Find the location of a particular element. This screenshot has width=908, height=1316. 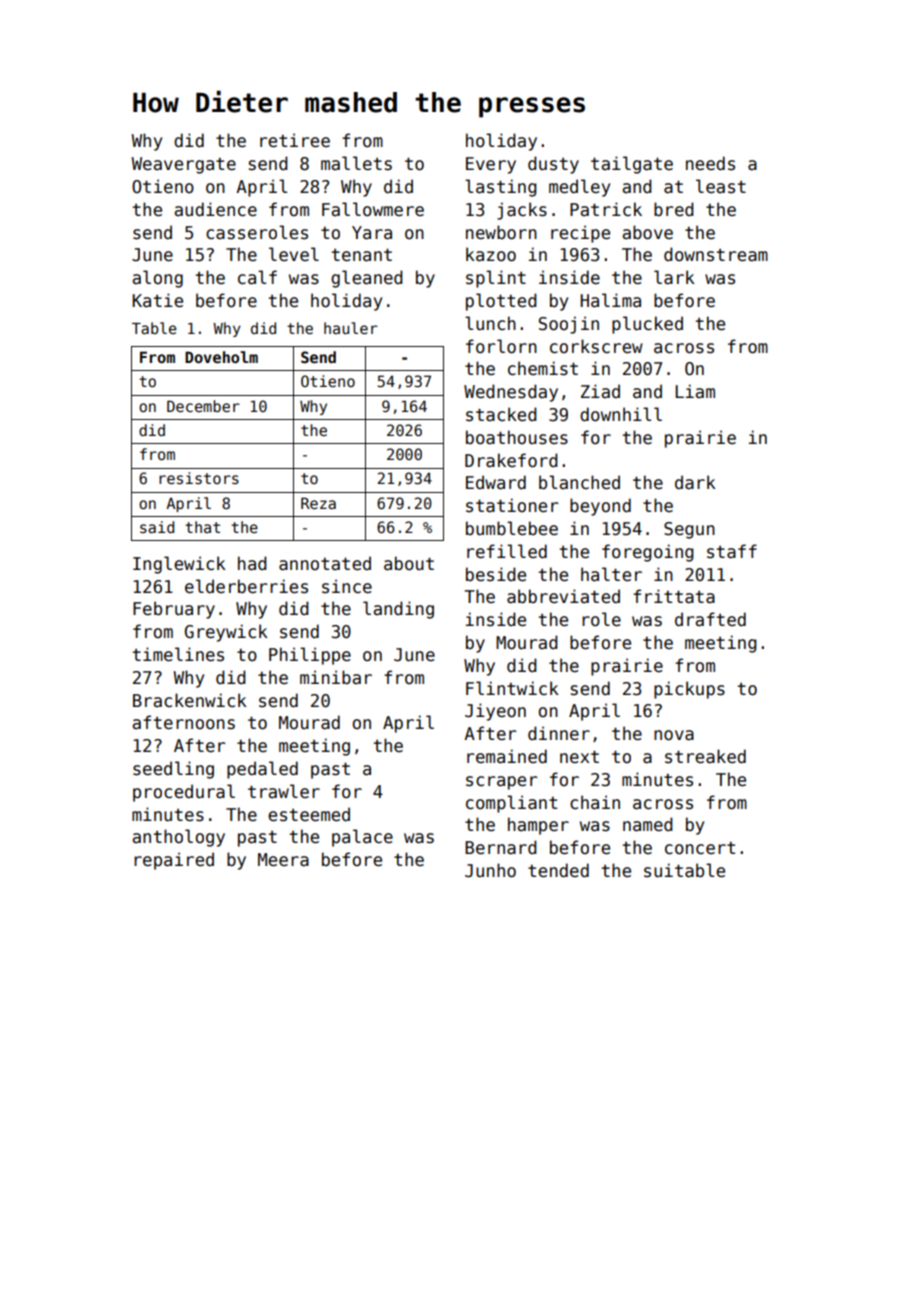

forlorn is located at coordinates (501, 346).
